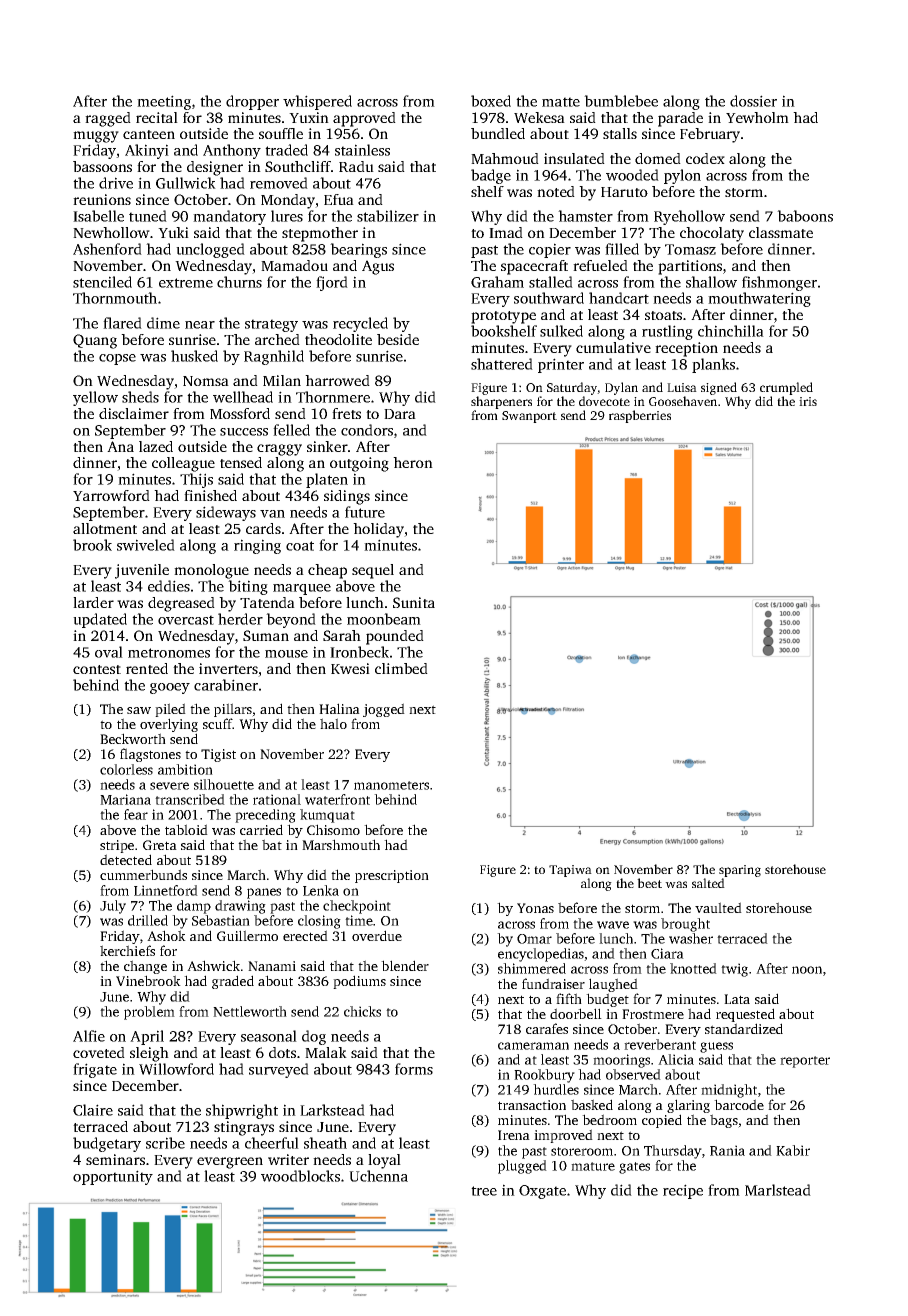 The image size is (908, 1316). Describe the element at coordinates (491, 101) in the screenshot. I see `boxed` at that location.
